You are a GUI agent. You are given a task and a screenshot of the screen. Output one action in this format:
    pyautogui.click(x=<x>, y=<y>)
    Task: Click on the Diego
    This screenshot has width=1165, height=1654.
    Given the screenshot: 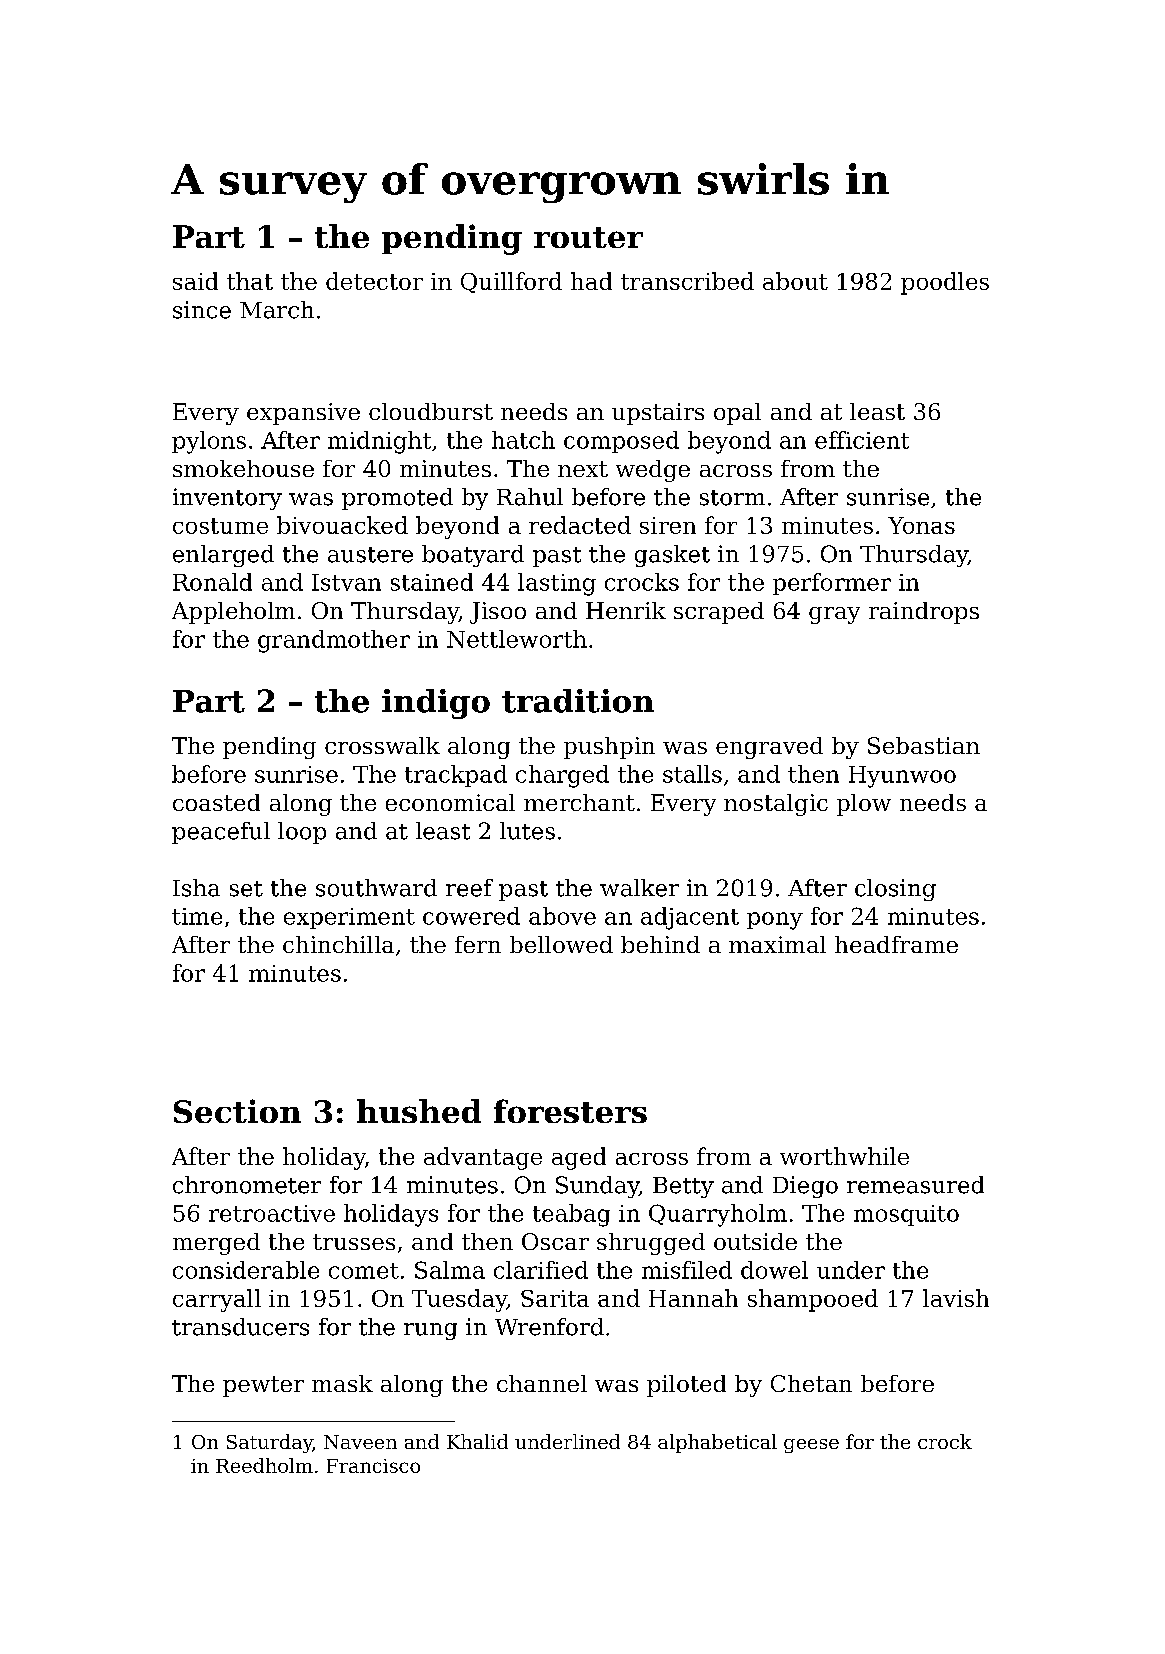 What is the action you would take?
    pyautogui.click(x=805, y=1187)
